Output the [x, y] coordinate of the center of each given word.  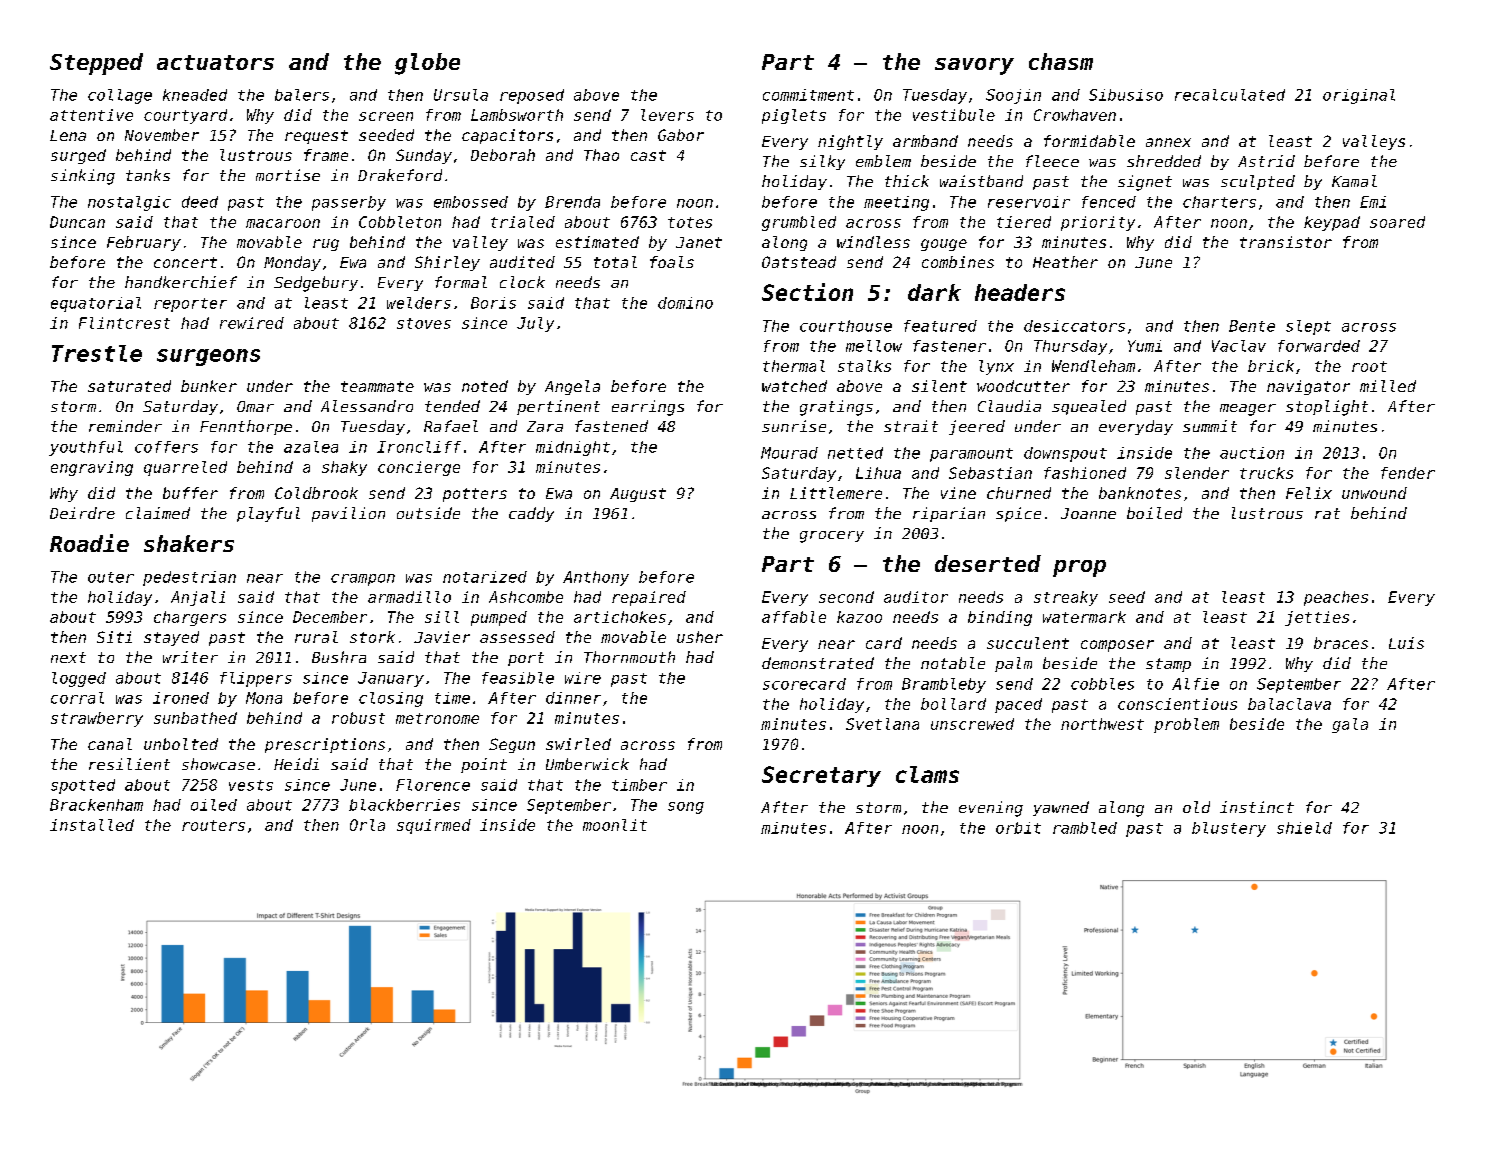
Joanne [1088, 513]
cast [648, 155]
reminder [125, 426]
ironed [181, 698]
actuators [215, 62]
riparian [949, 514]
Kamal [1354, 181]
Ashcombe [526, 597]
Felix [1309, 493]
